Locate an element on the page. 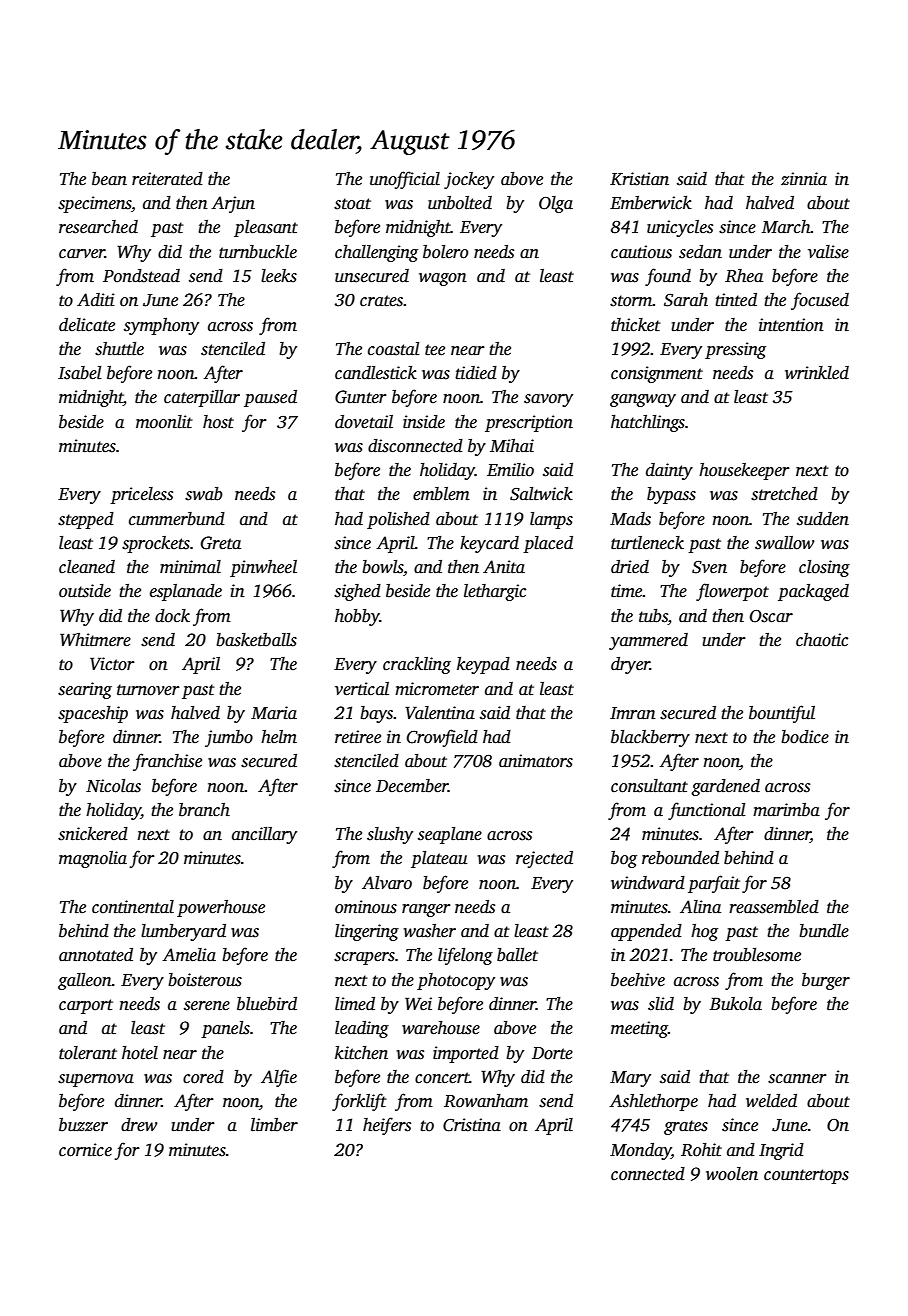  rejected is located at coordinates (544, 859).
